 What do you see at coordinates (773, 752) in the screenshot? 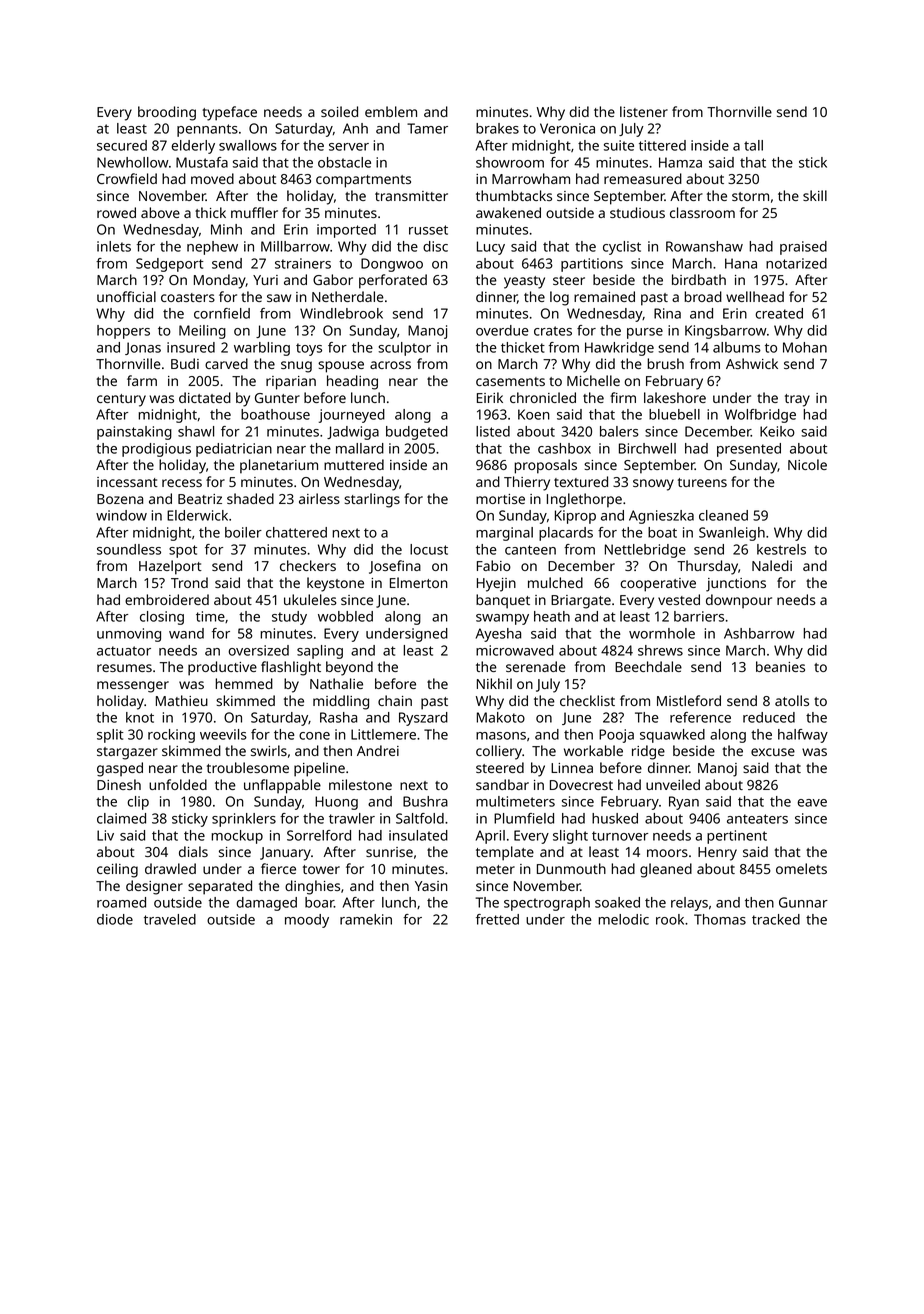
I see `excuse` at bounding box center [773, 752].
